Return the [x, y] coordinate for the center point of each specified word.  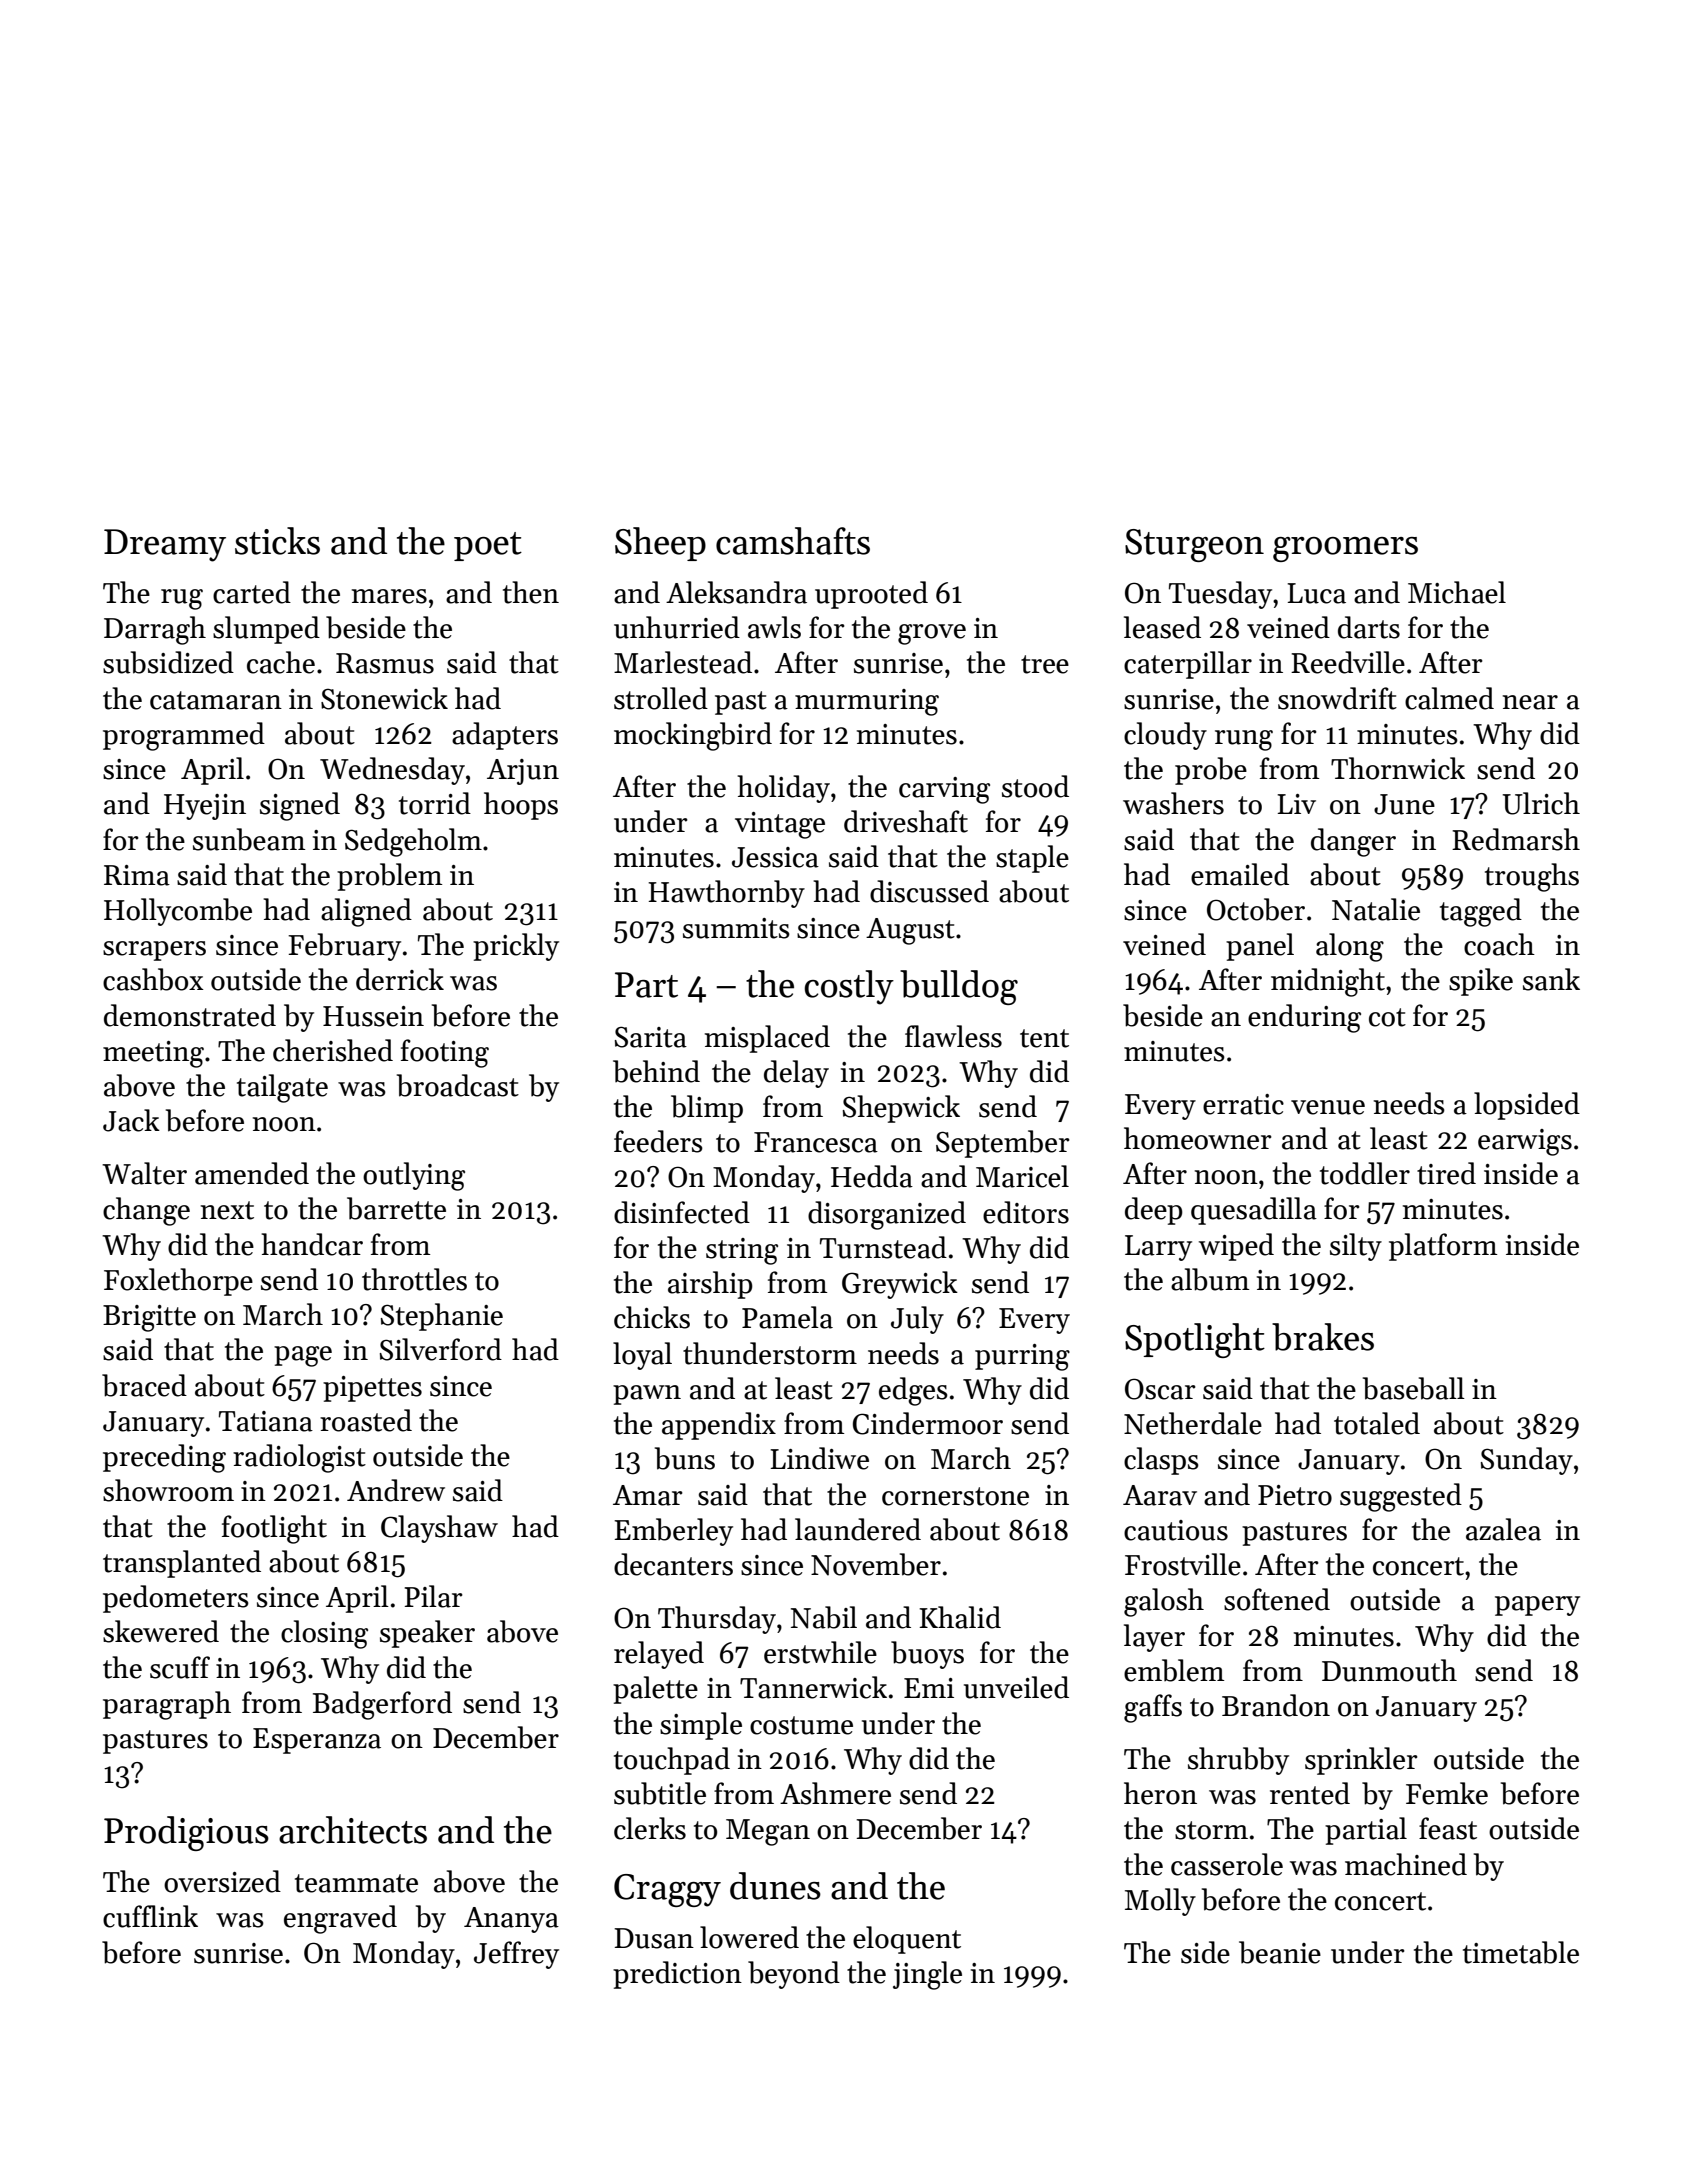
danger [1353, 842]
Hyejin [205, 807]
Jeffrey [516, 1955]
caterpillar [1188, 665]
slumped [266, 630]
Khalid [960, 1617]
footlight [274, 1529]
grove [932, 634]
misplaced [767, 1039]
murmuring [867, 702]
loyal [642, 1356]
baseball [1414, 1388]
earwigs [1525, 1142]
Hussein [373, 1016]
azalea [1503, 1529]
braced [144, 1385]
